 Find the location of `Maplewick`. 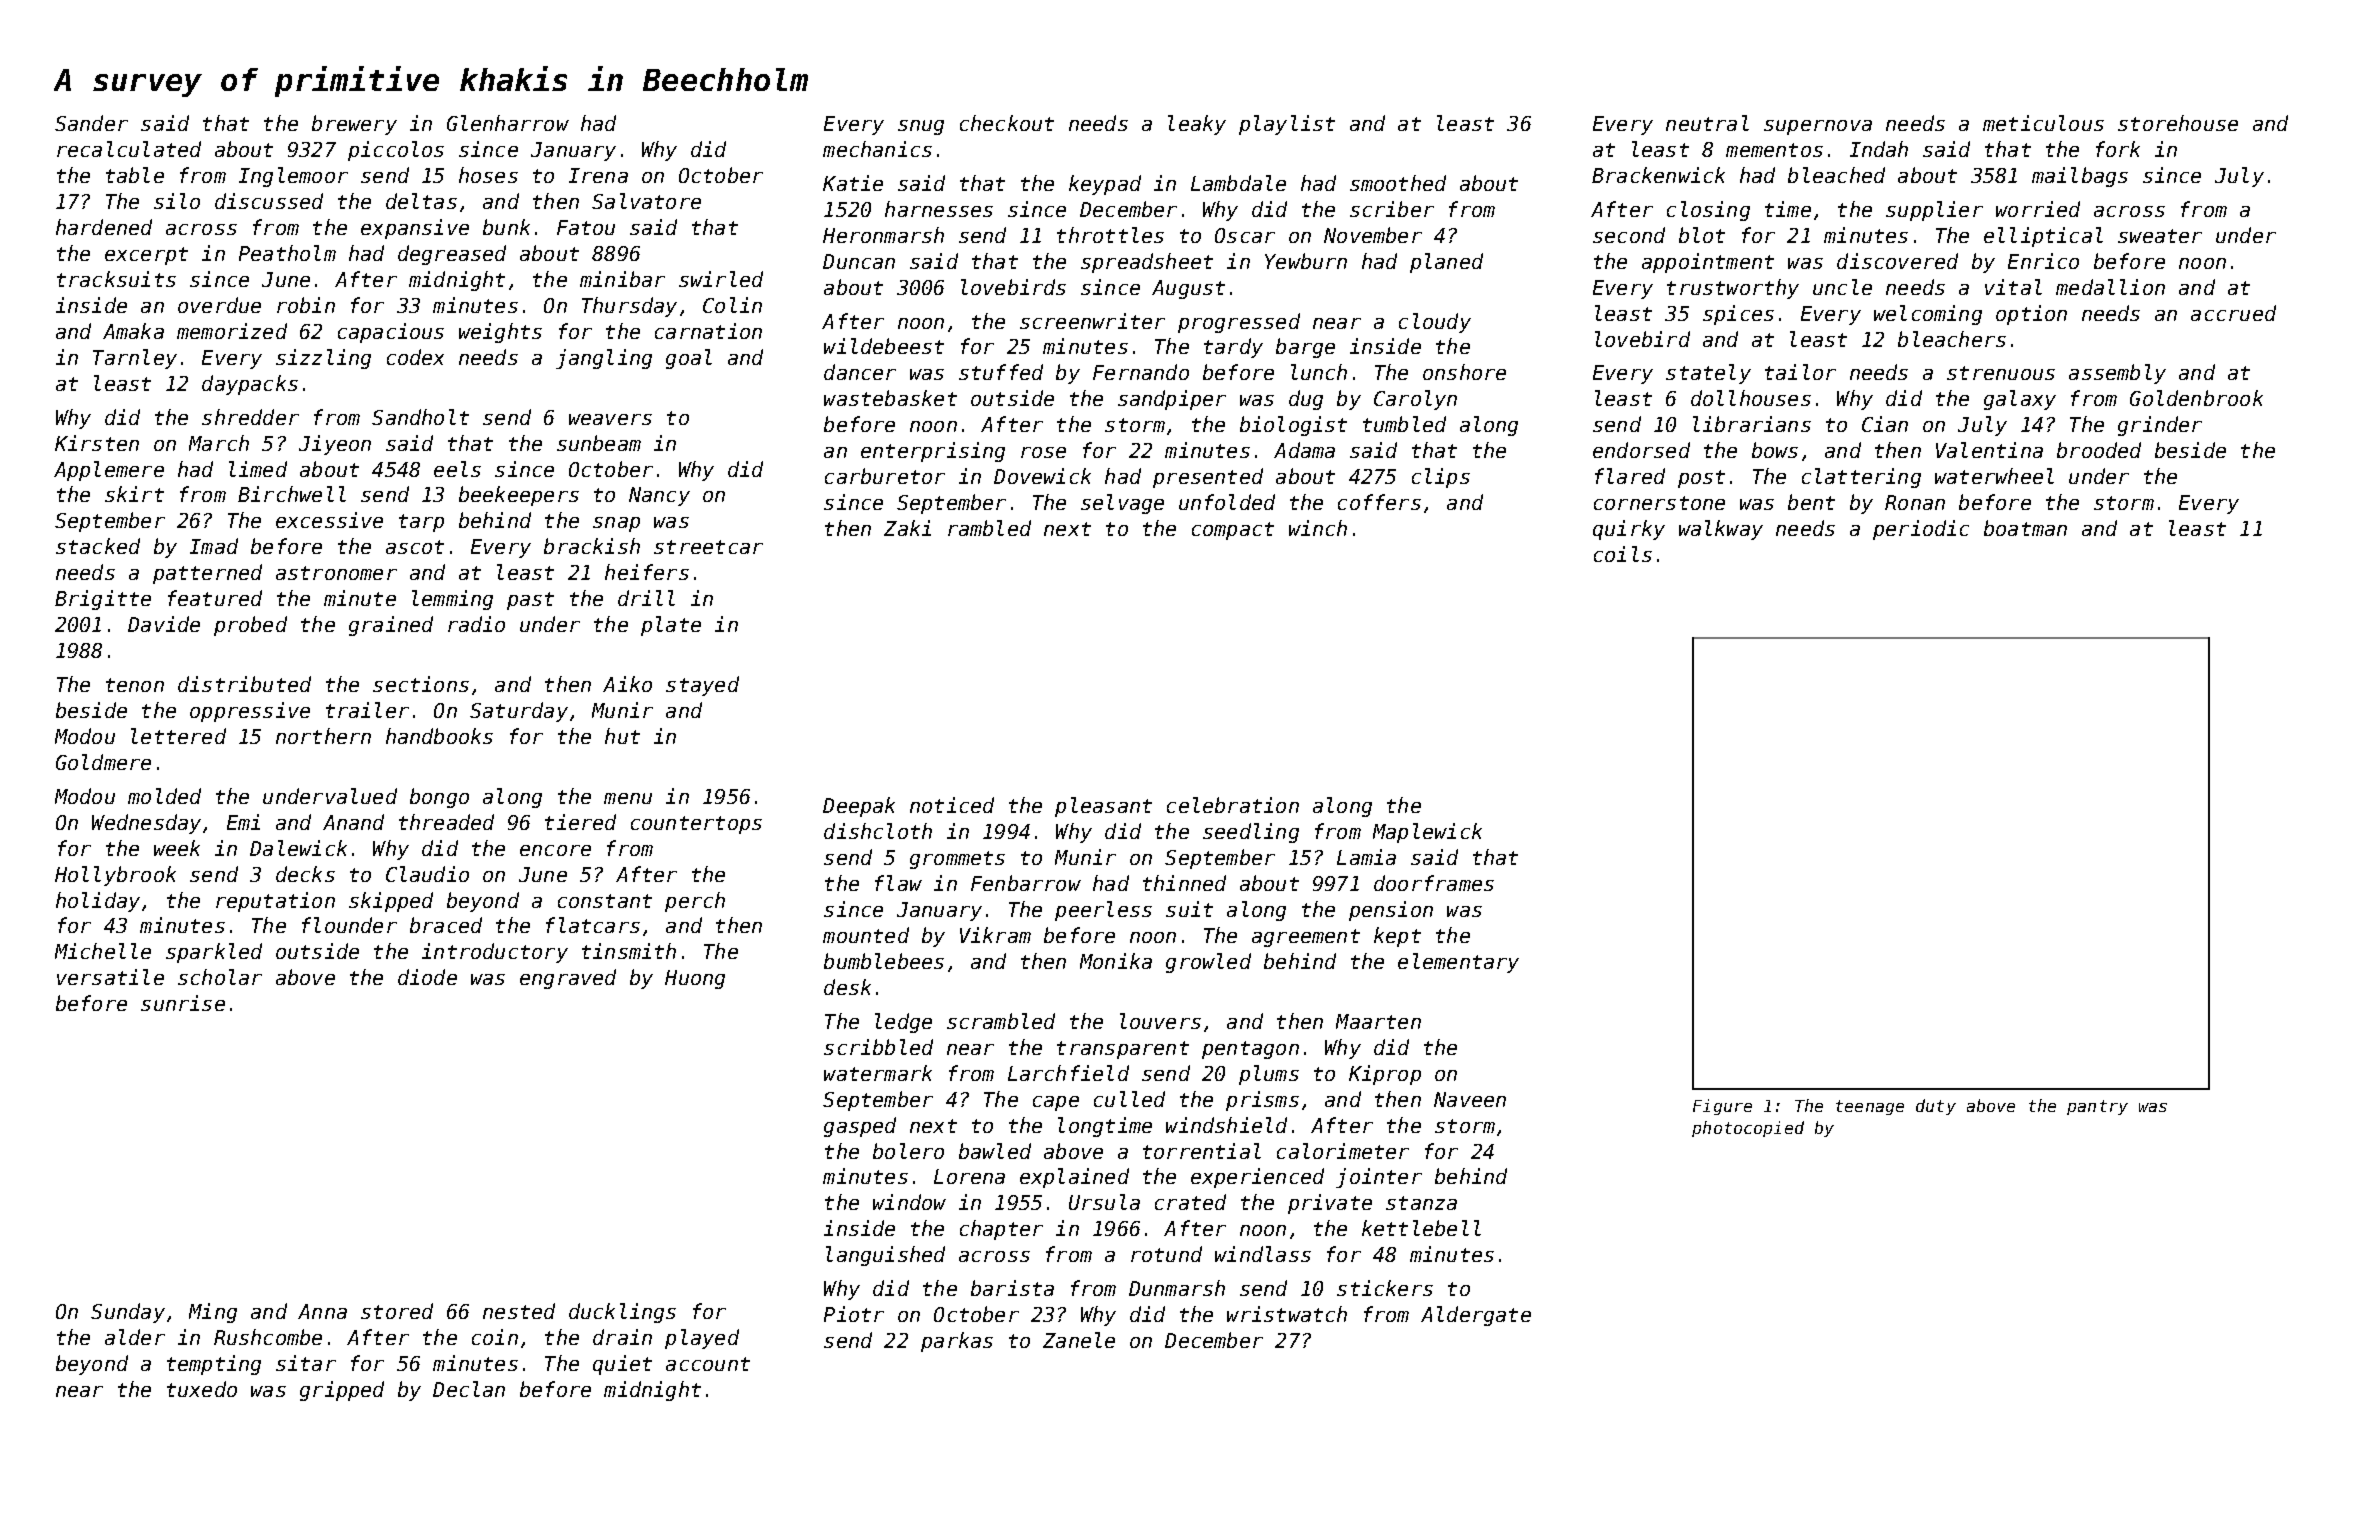

Maplewick is located at coordinates (1427, 833).
